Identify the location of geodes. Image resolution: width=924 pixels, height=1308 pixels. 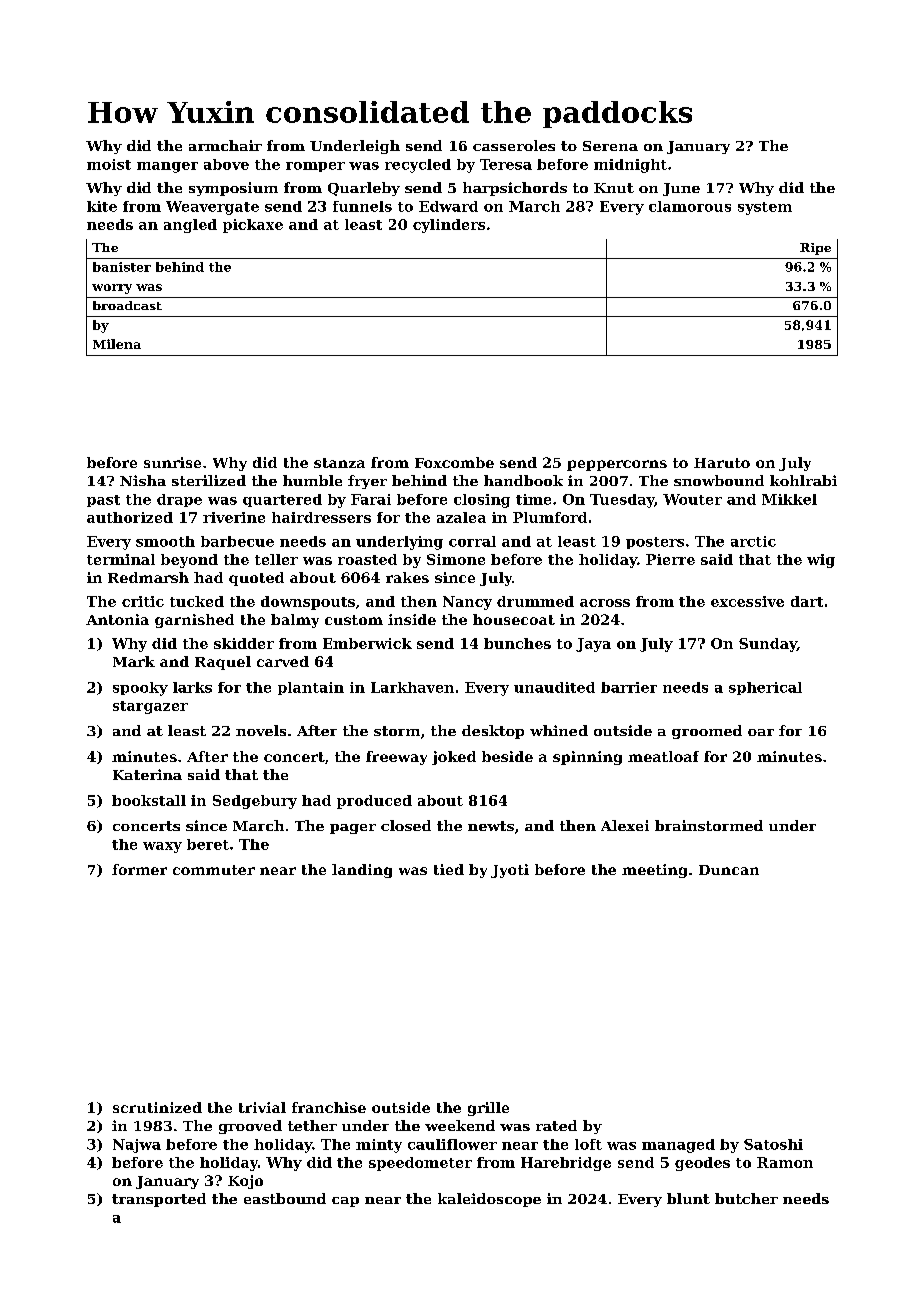
(702, 1164).
